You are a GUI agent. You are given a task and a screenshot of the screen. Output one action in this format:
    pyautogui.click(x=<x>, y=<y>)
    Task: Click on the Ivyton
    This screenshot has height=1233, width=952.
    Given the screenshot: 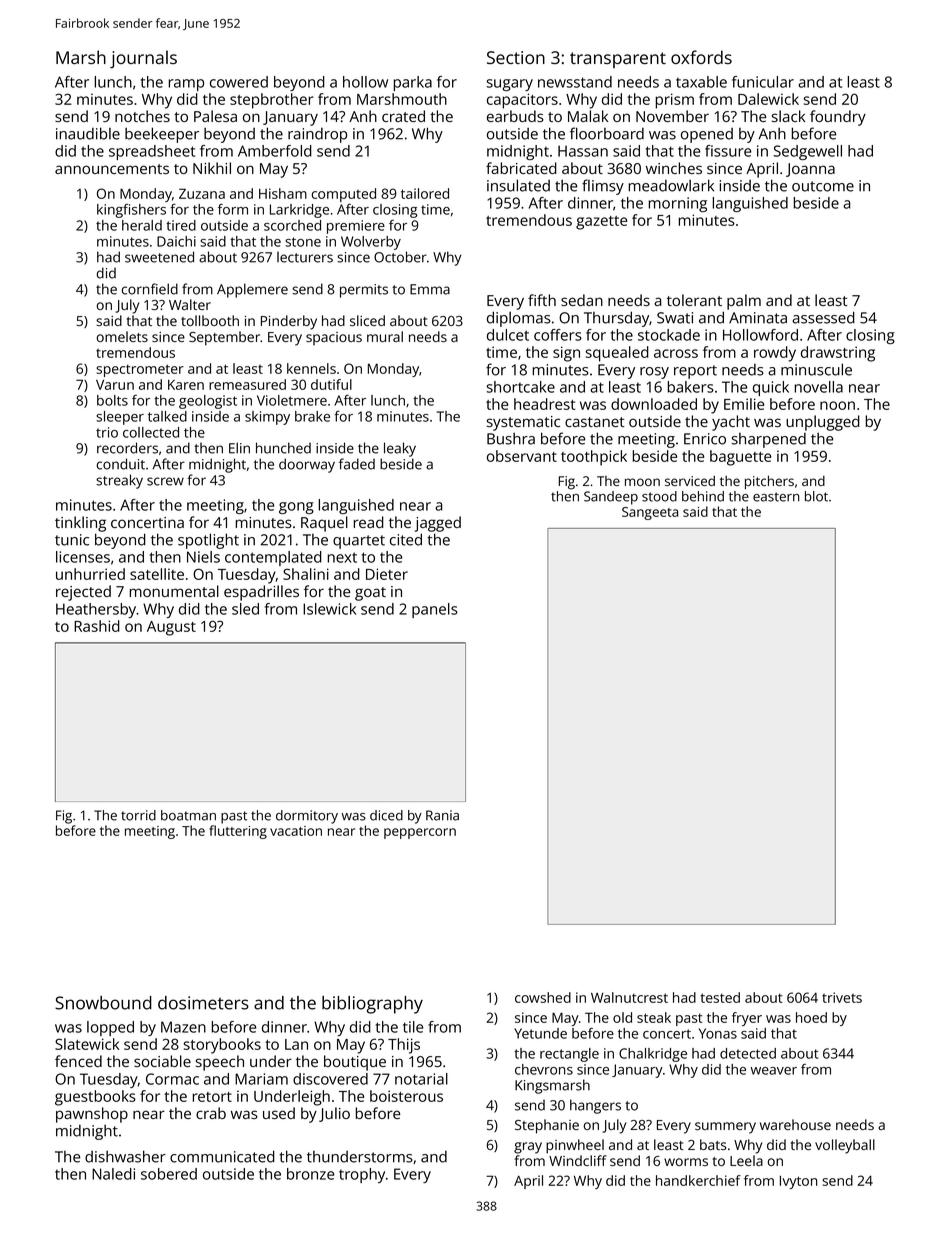 What is the action you would take?
    pyautogui.click(x=798, y=1182)
